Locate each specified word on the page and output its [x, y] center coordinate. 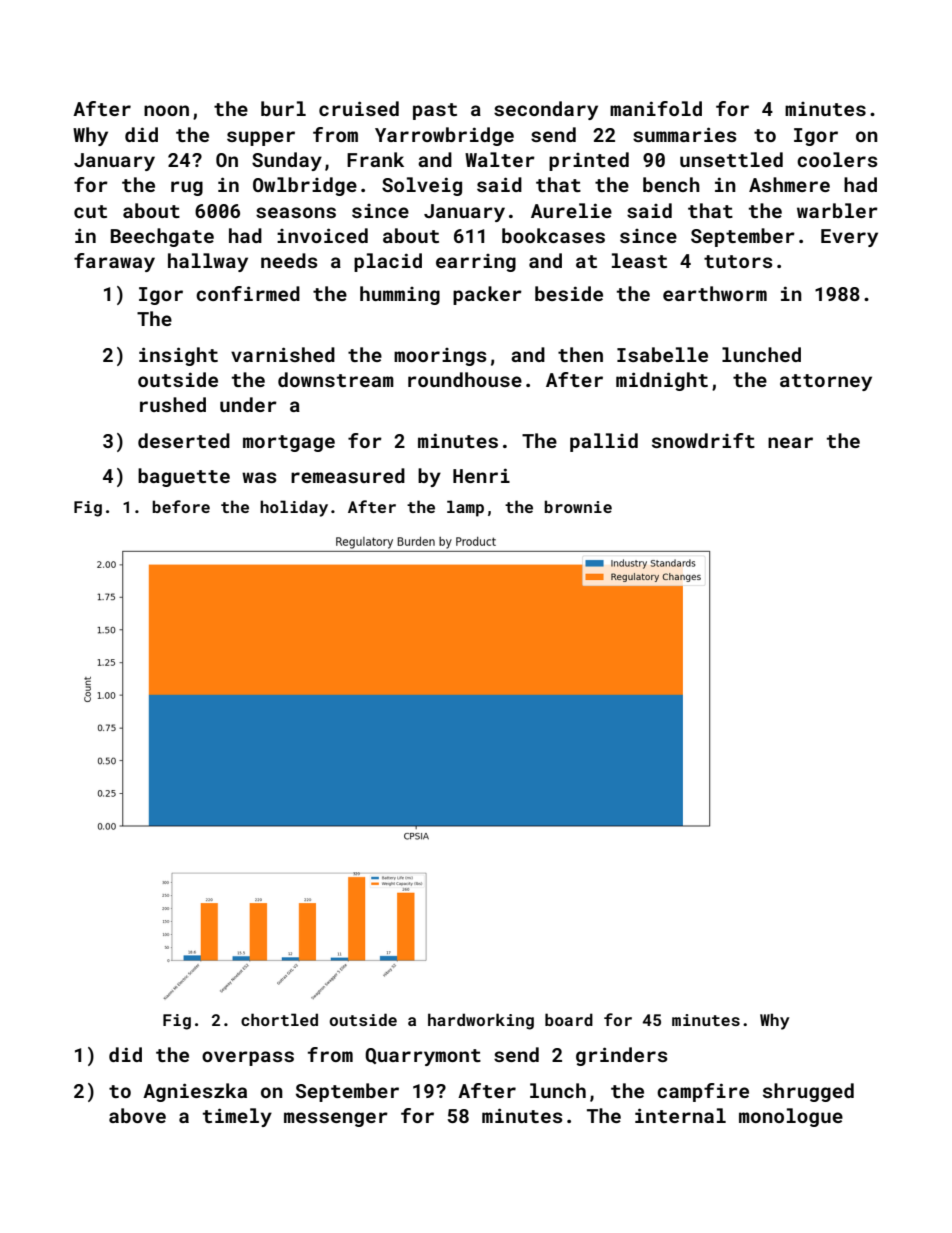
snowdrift [703, 440]
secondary [546, 110]
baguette [184, 477]
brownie [578, 506]
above [137, 1115]
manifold [656, 108]
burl [283, 108]
